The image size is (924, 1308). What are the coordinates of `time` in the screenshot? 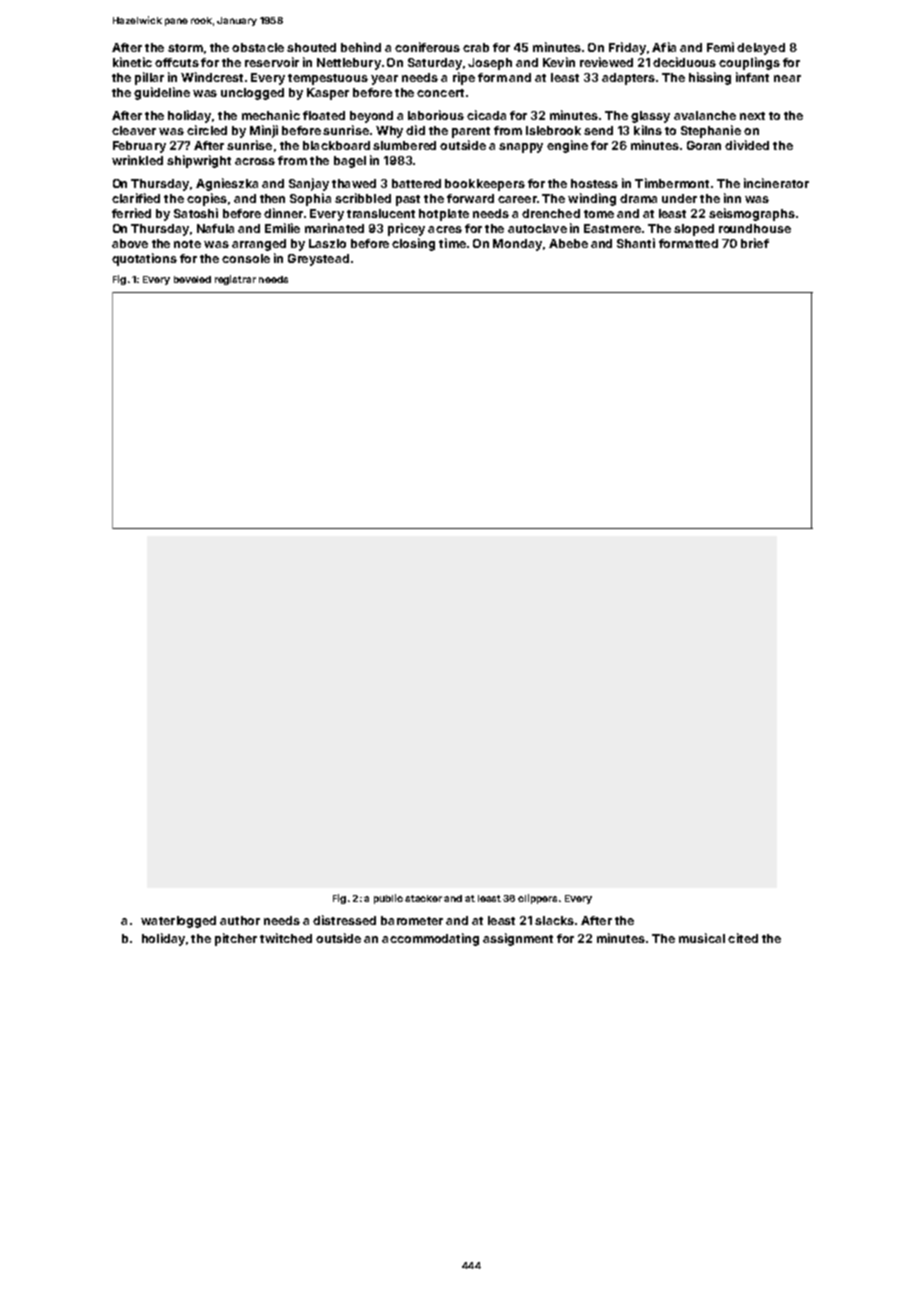 It's located at (452, 243).
